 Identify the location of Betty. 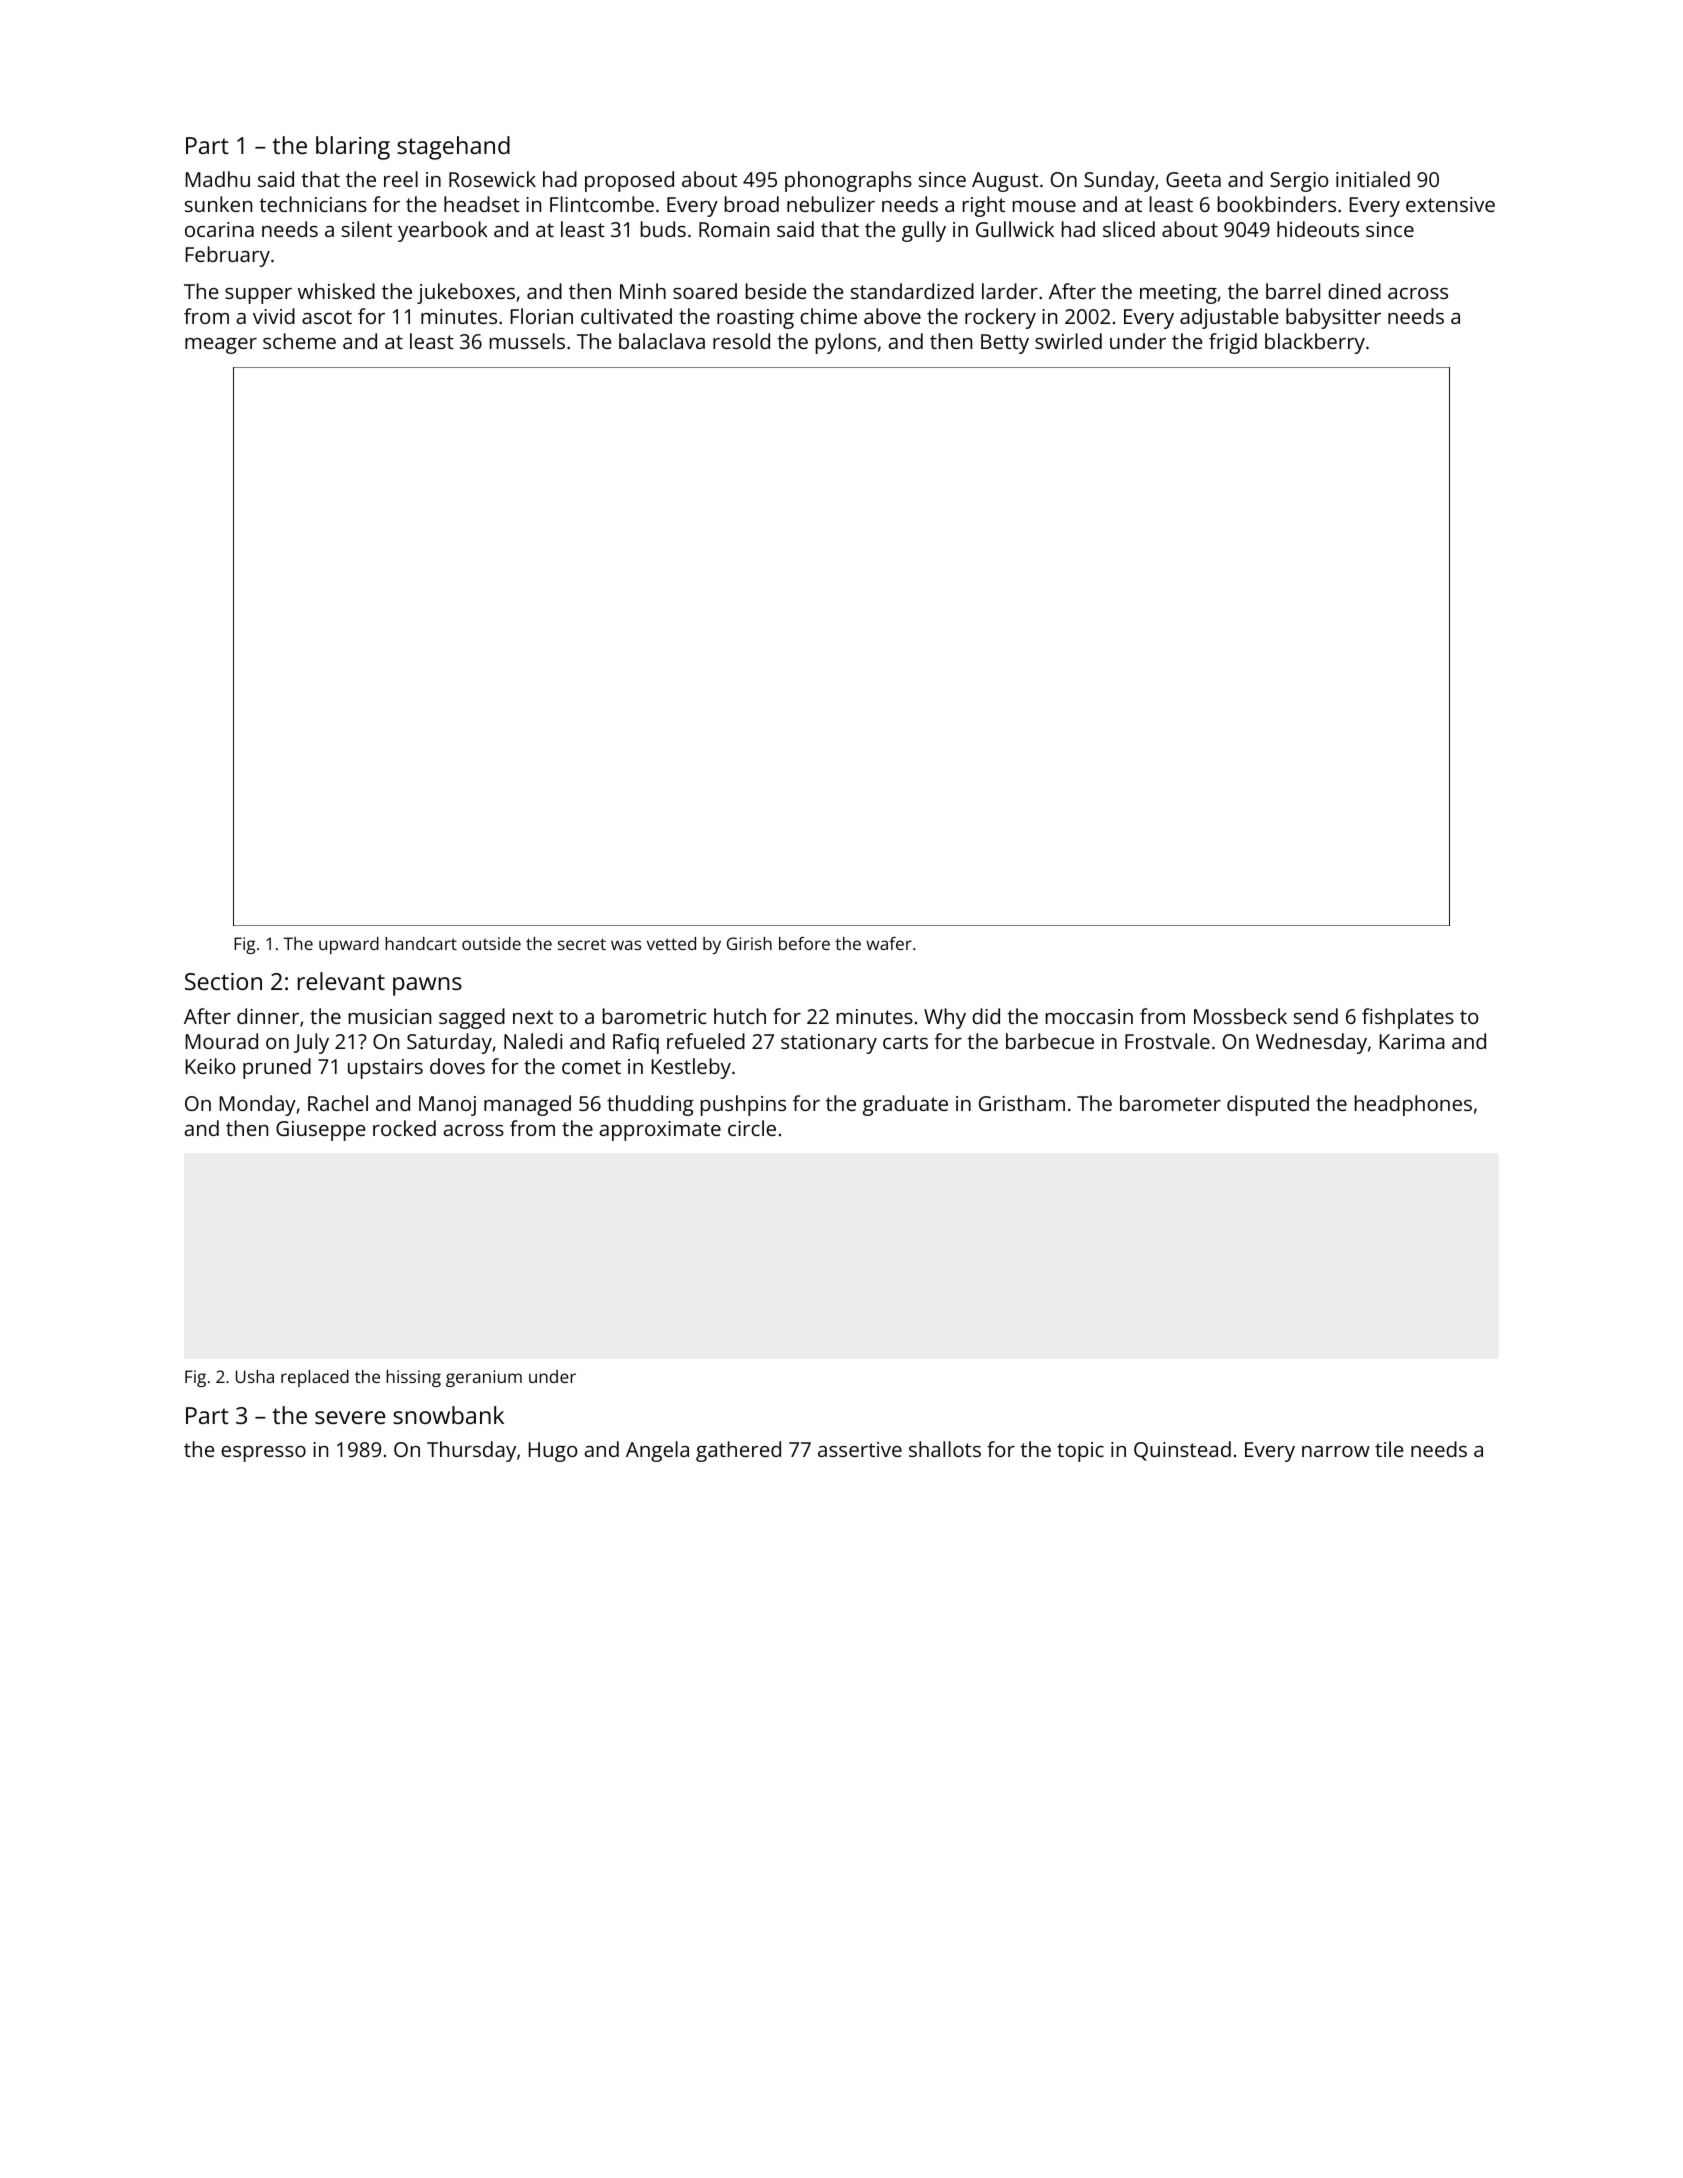
(1005, 344).
